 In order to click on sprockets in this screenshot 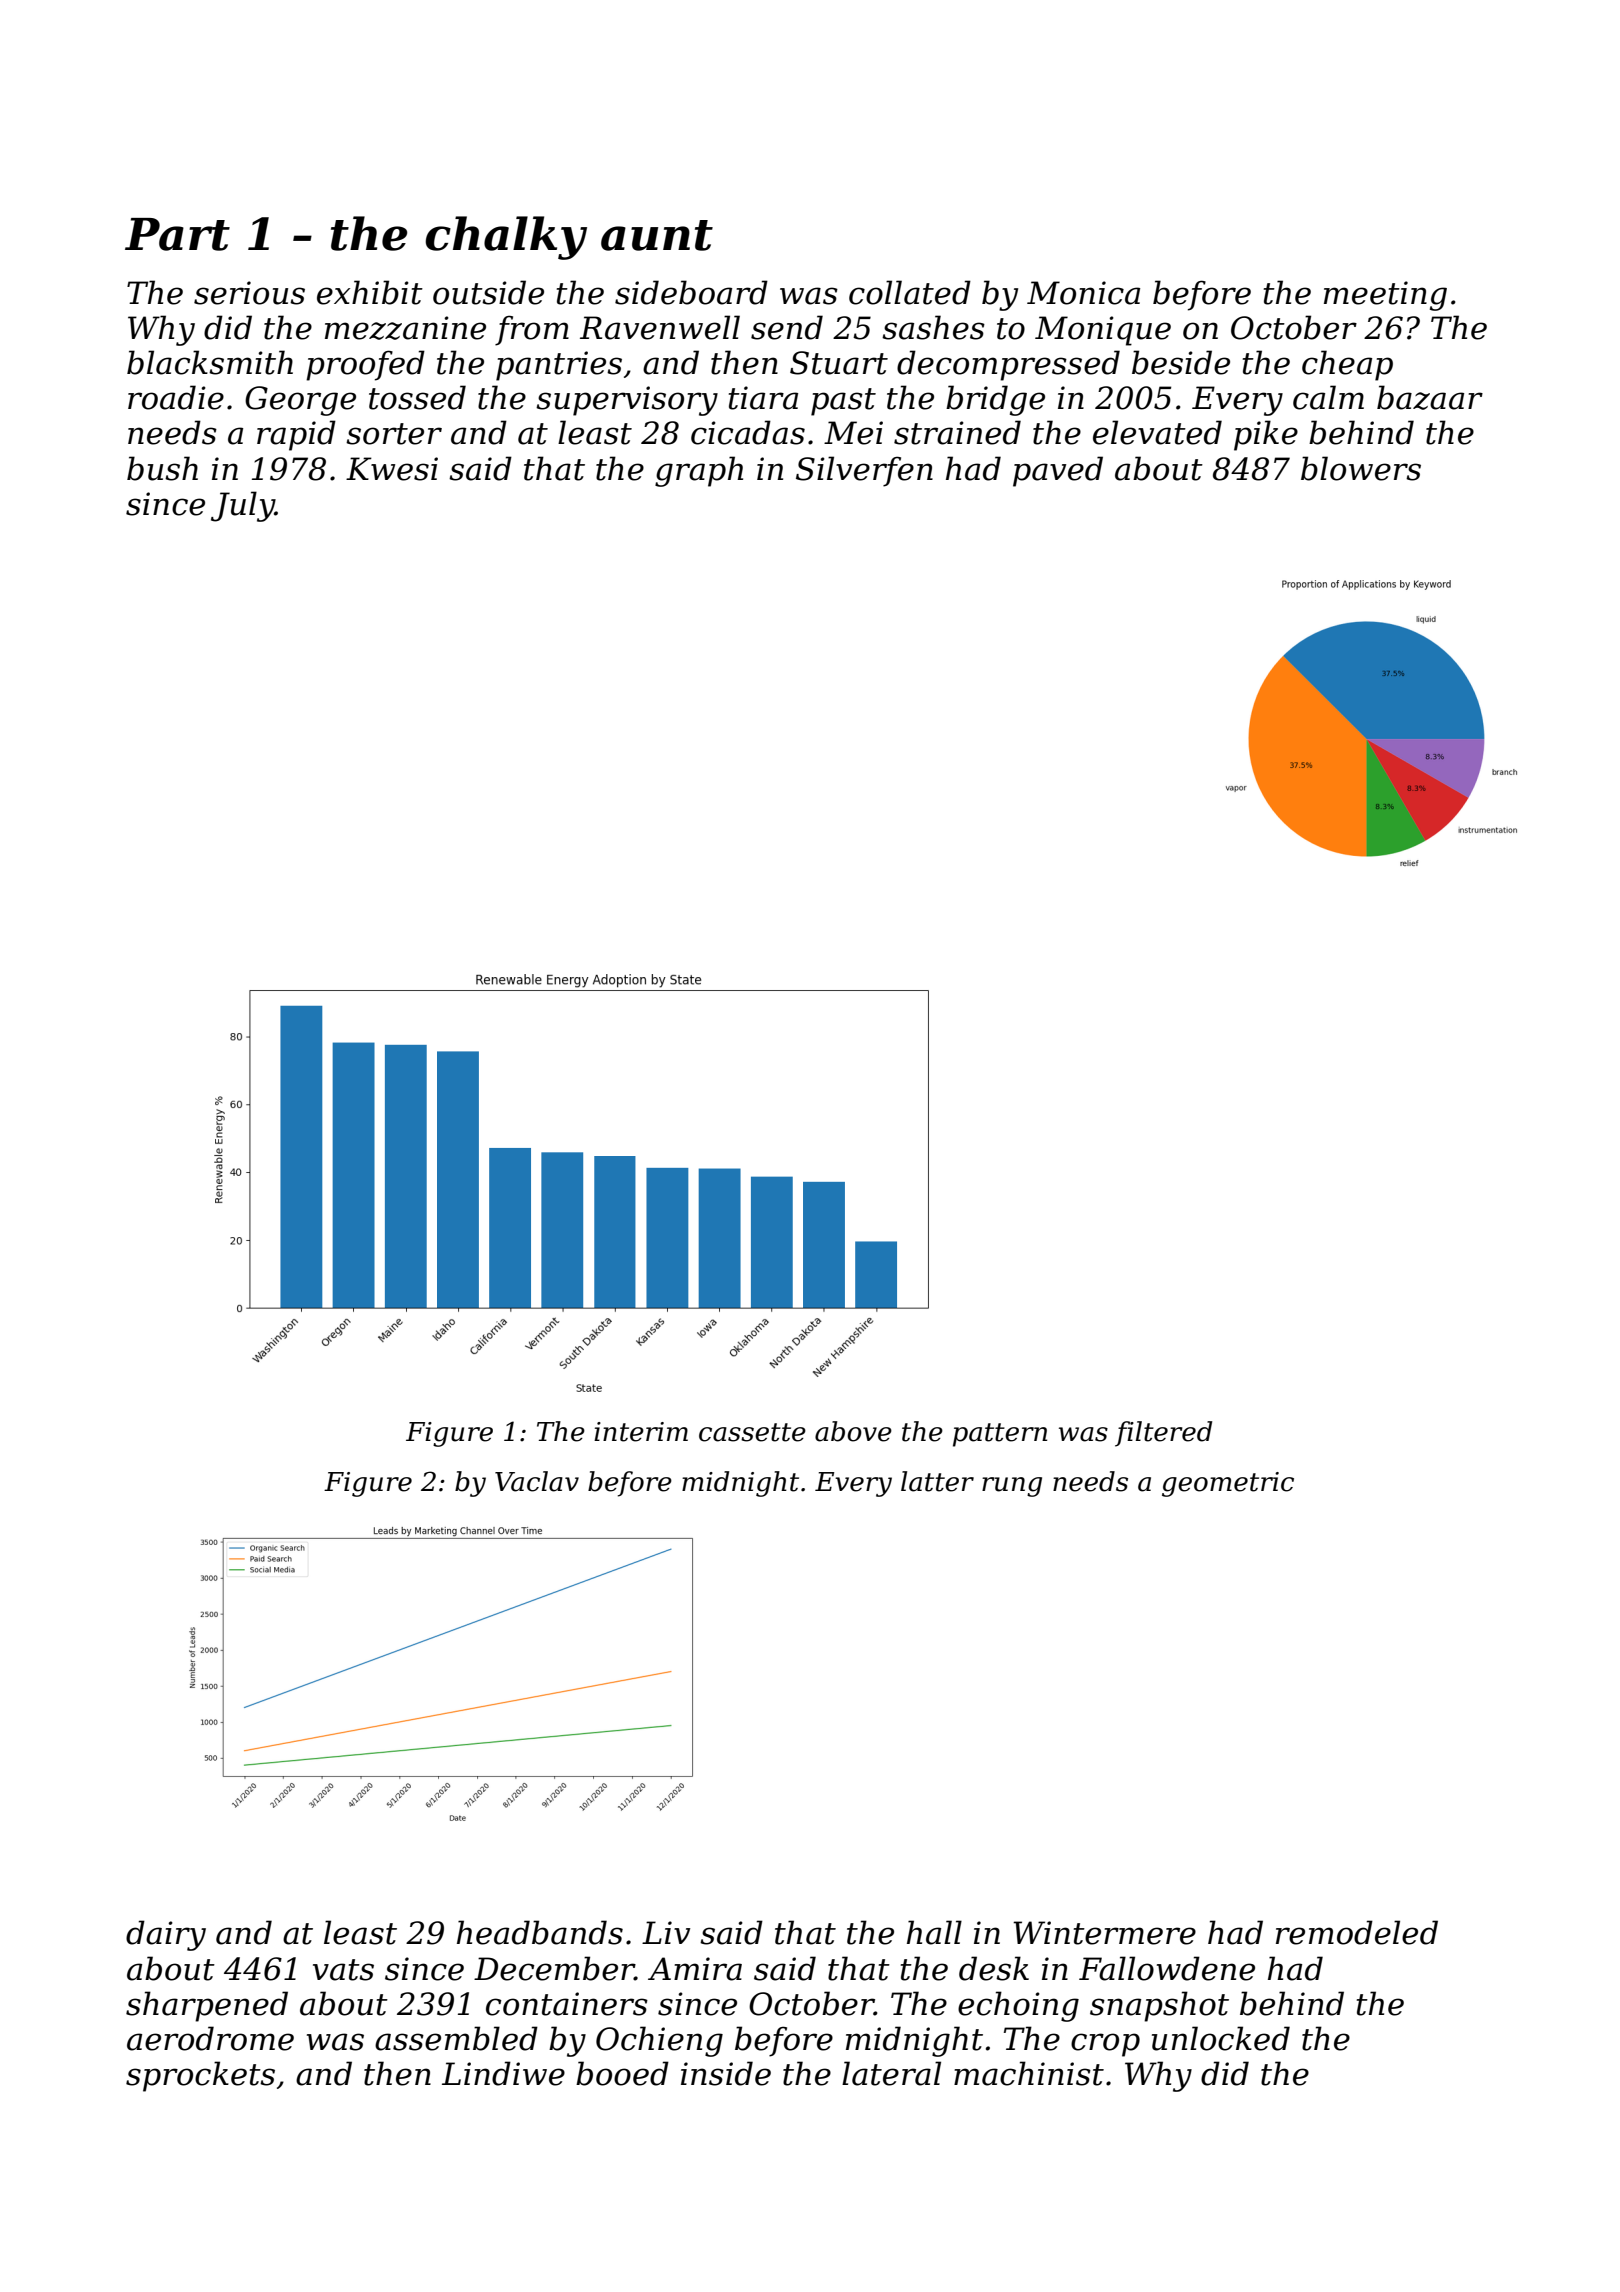, I will do `click(200, 2076)`.
